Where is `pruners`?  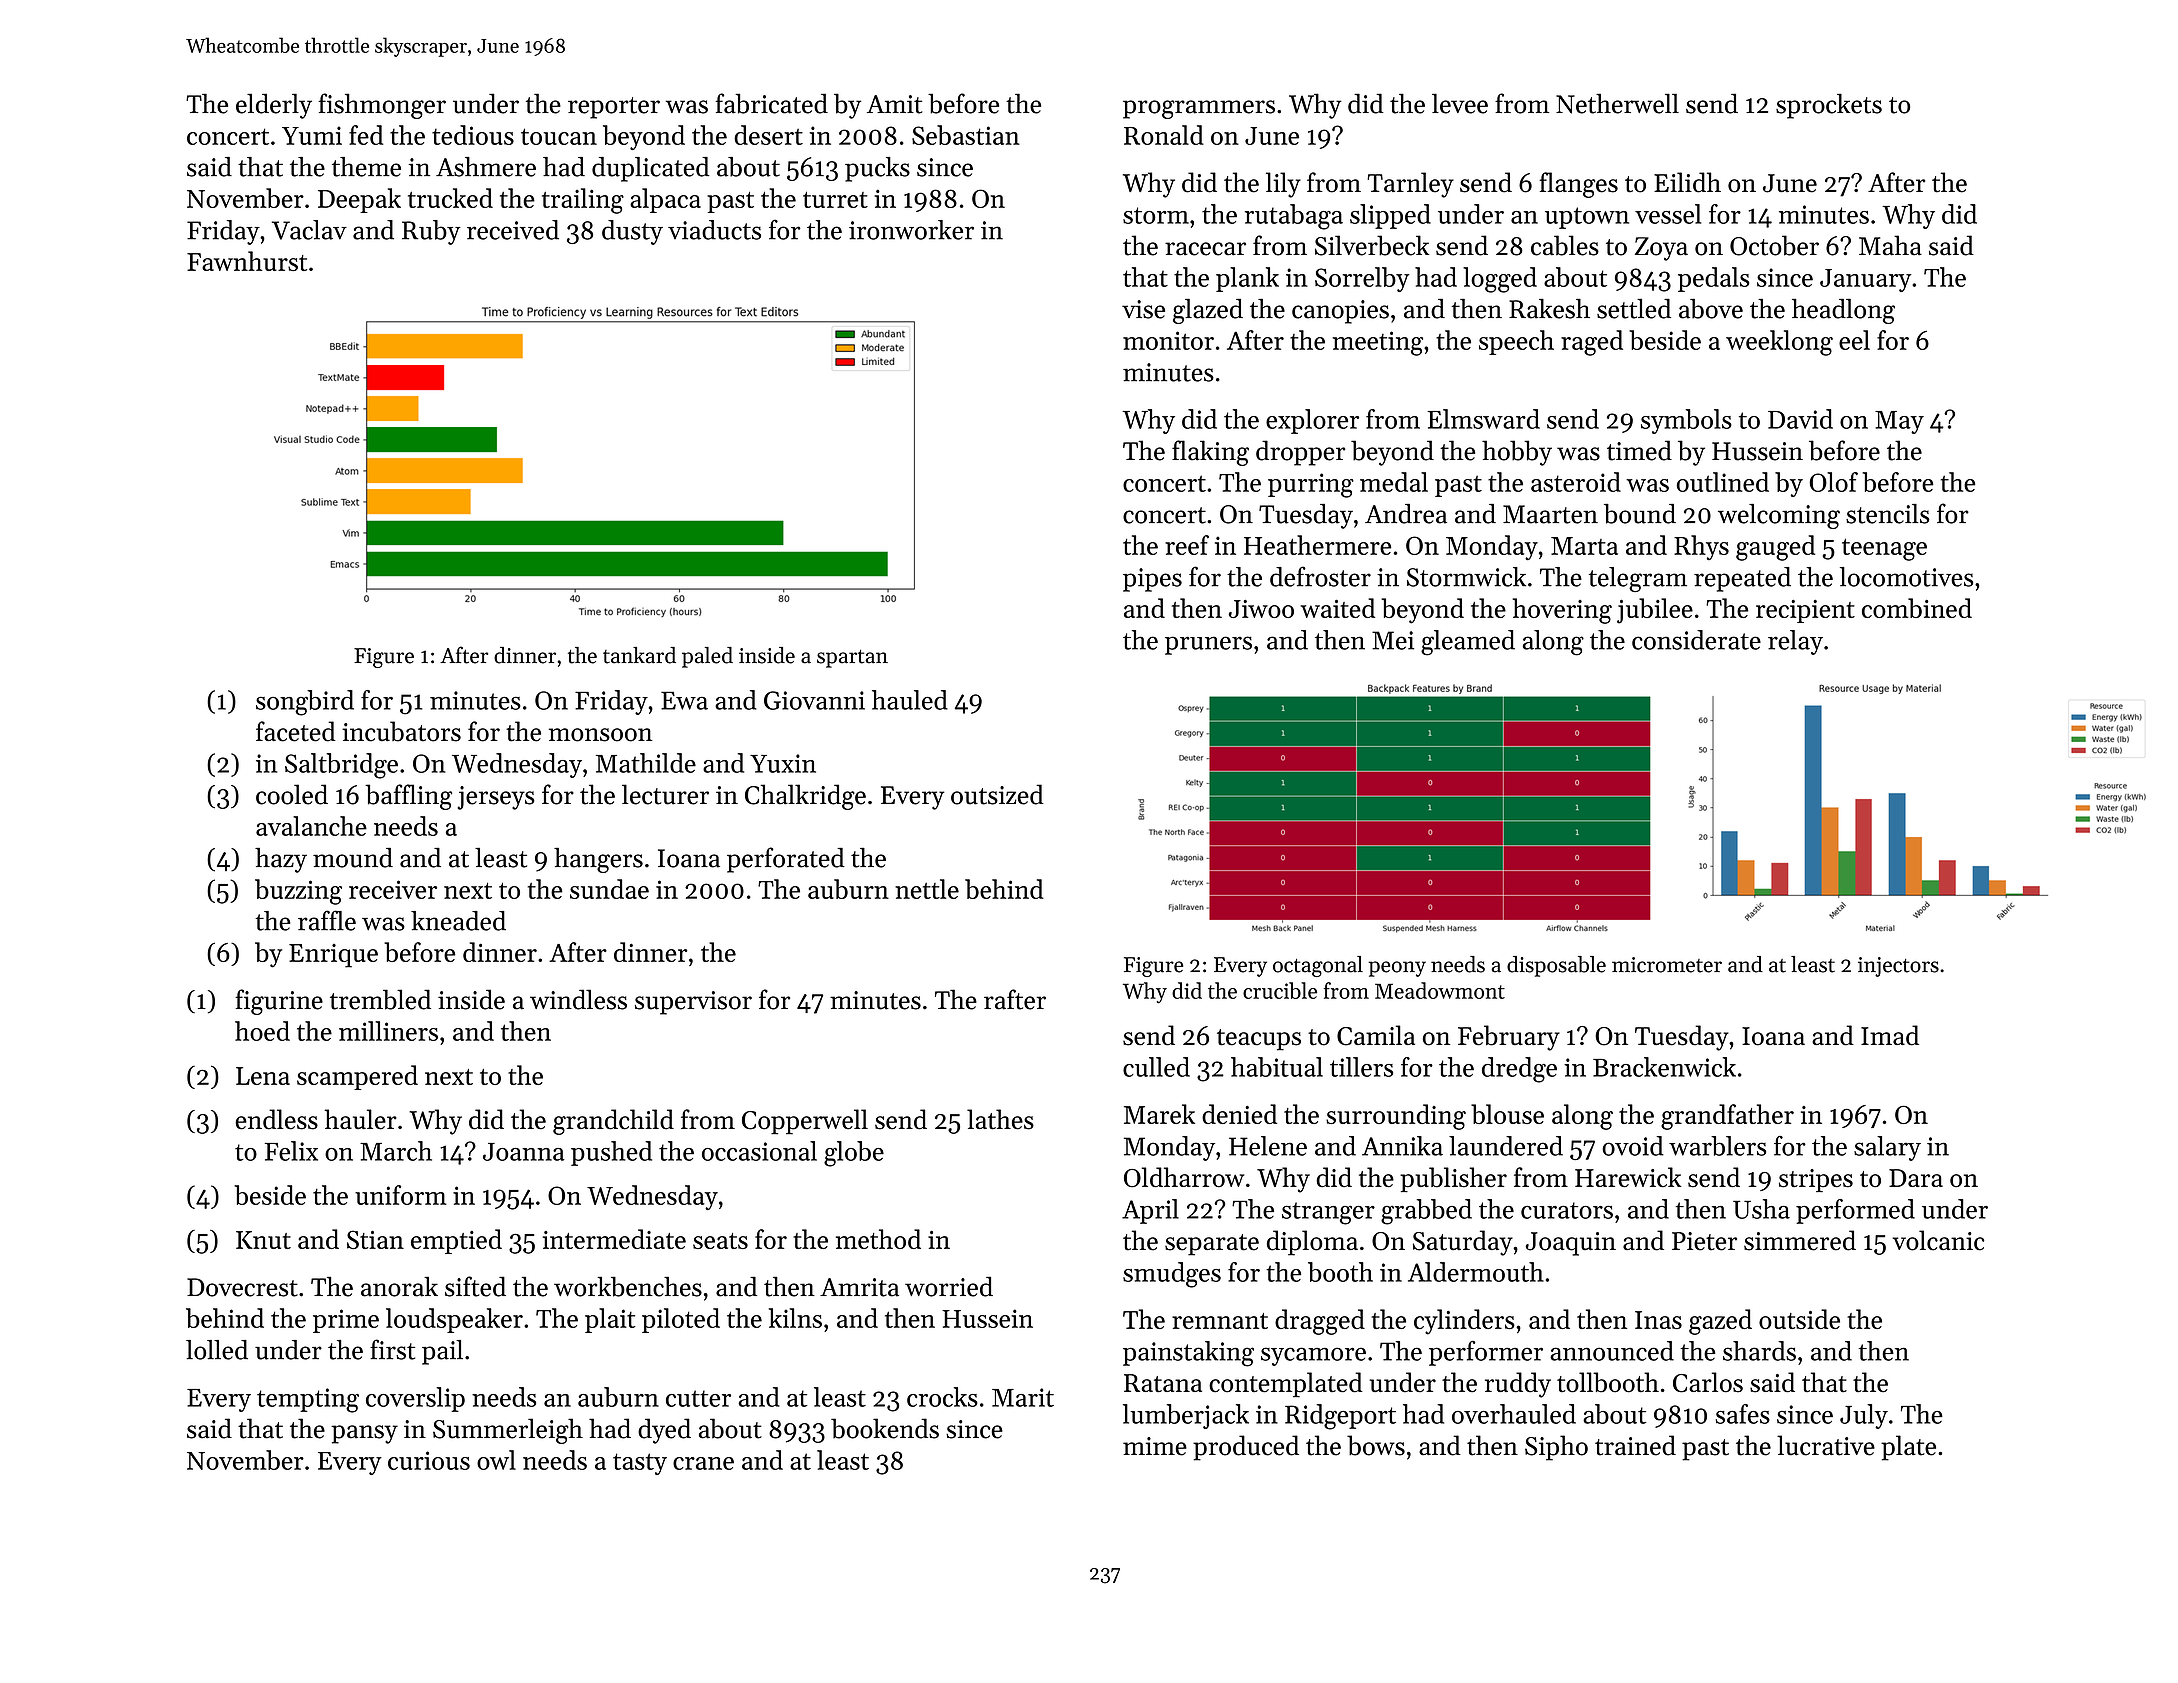 pruners is located at coordinates (1208, 645).
